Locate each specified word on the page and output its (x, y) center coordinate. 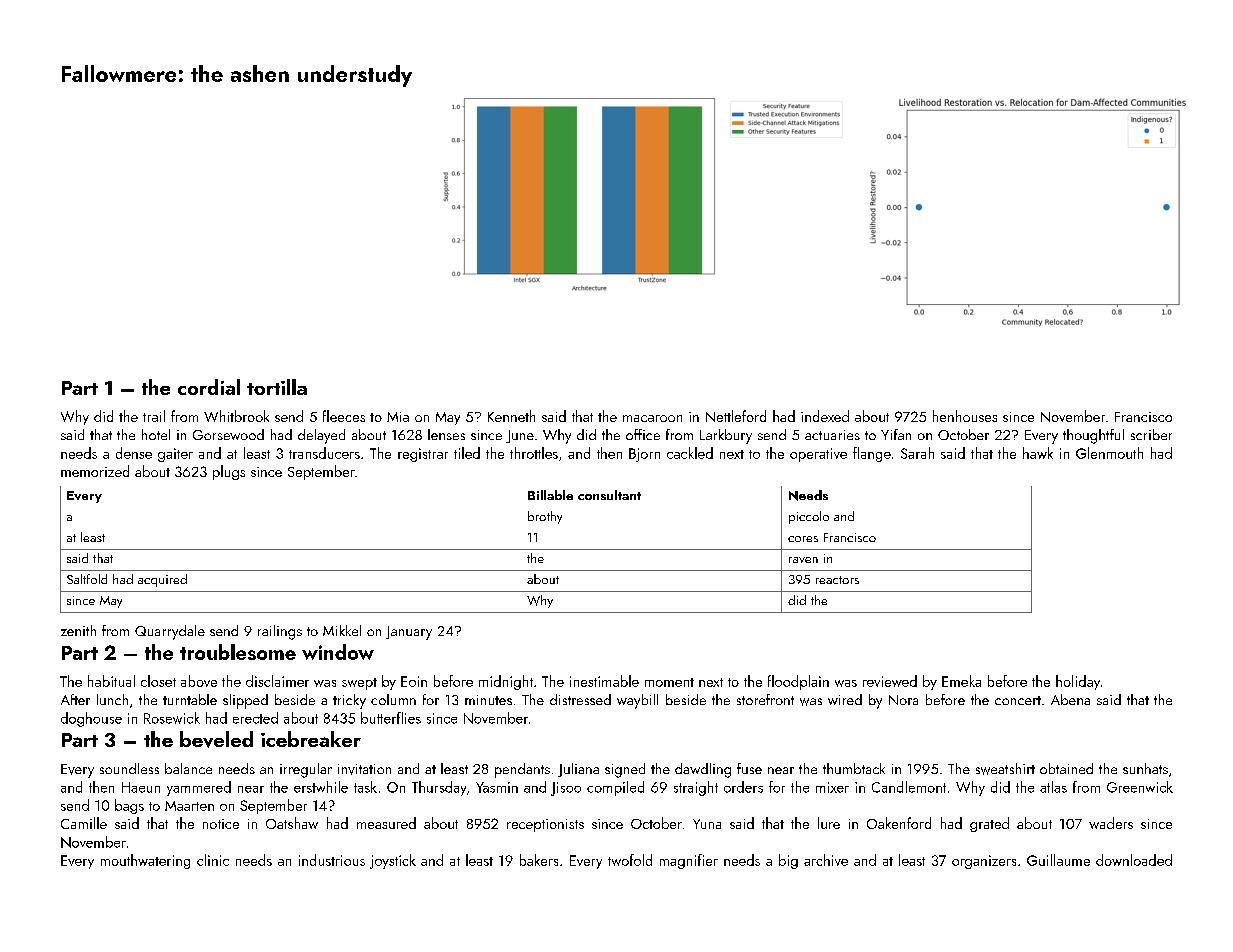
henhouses (965, 416)
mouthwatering (145, 861)
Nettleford (736, 416)
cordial (209, 387)
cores (803, 539)
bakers (539, 860)
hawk (1038, 453)
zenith (78, 630)
